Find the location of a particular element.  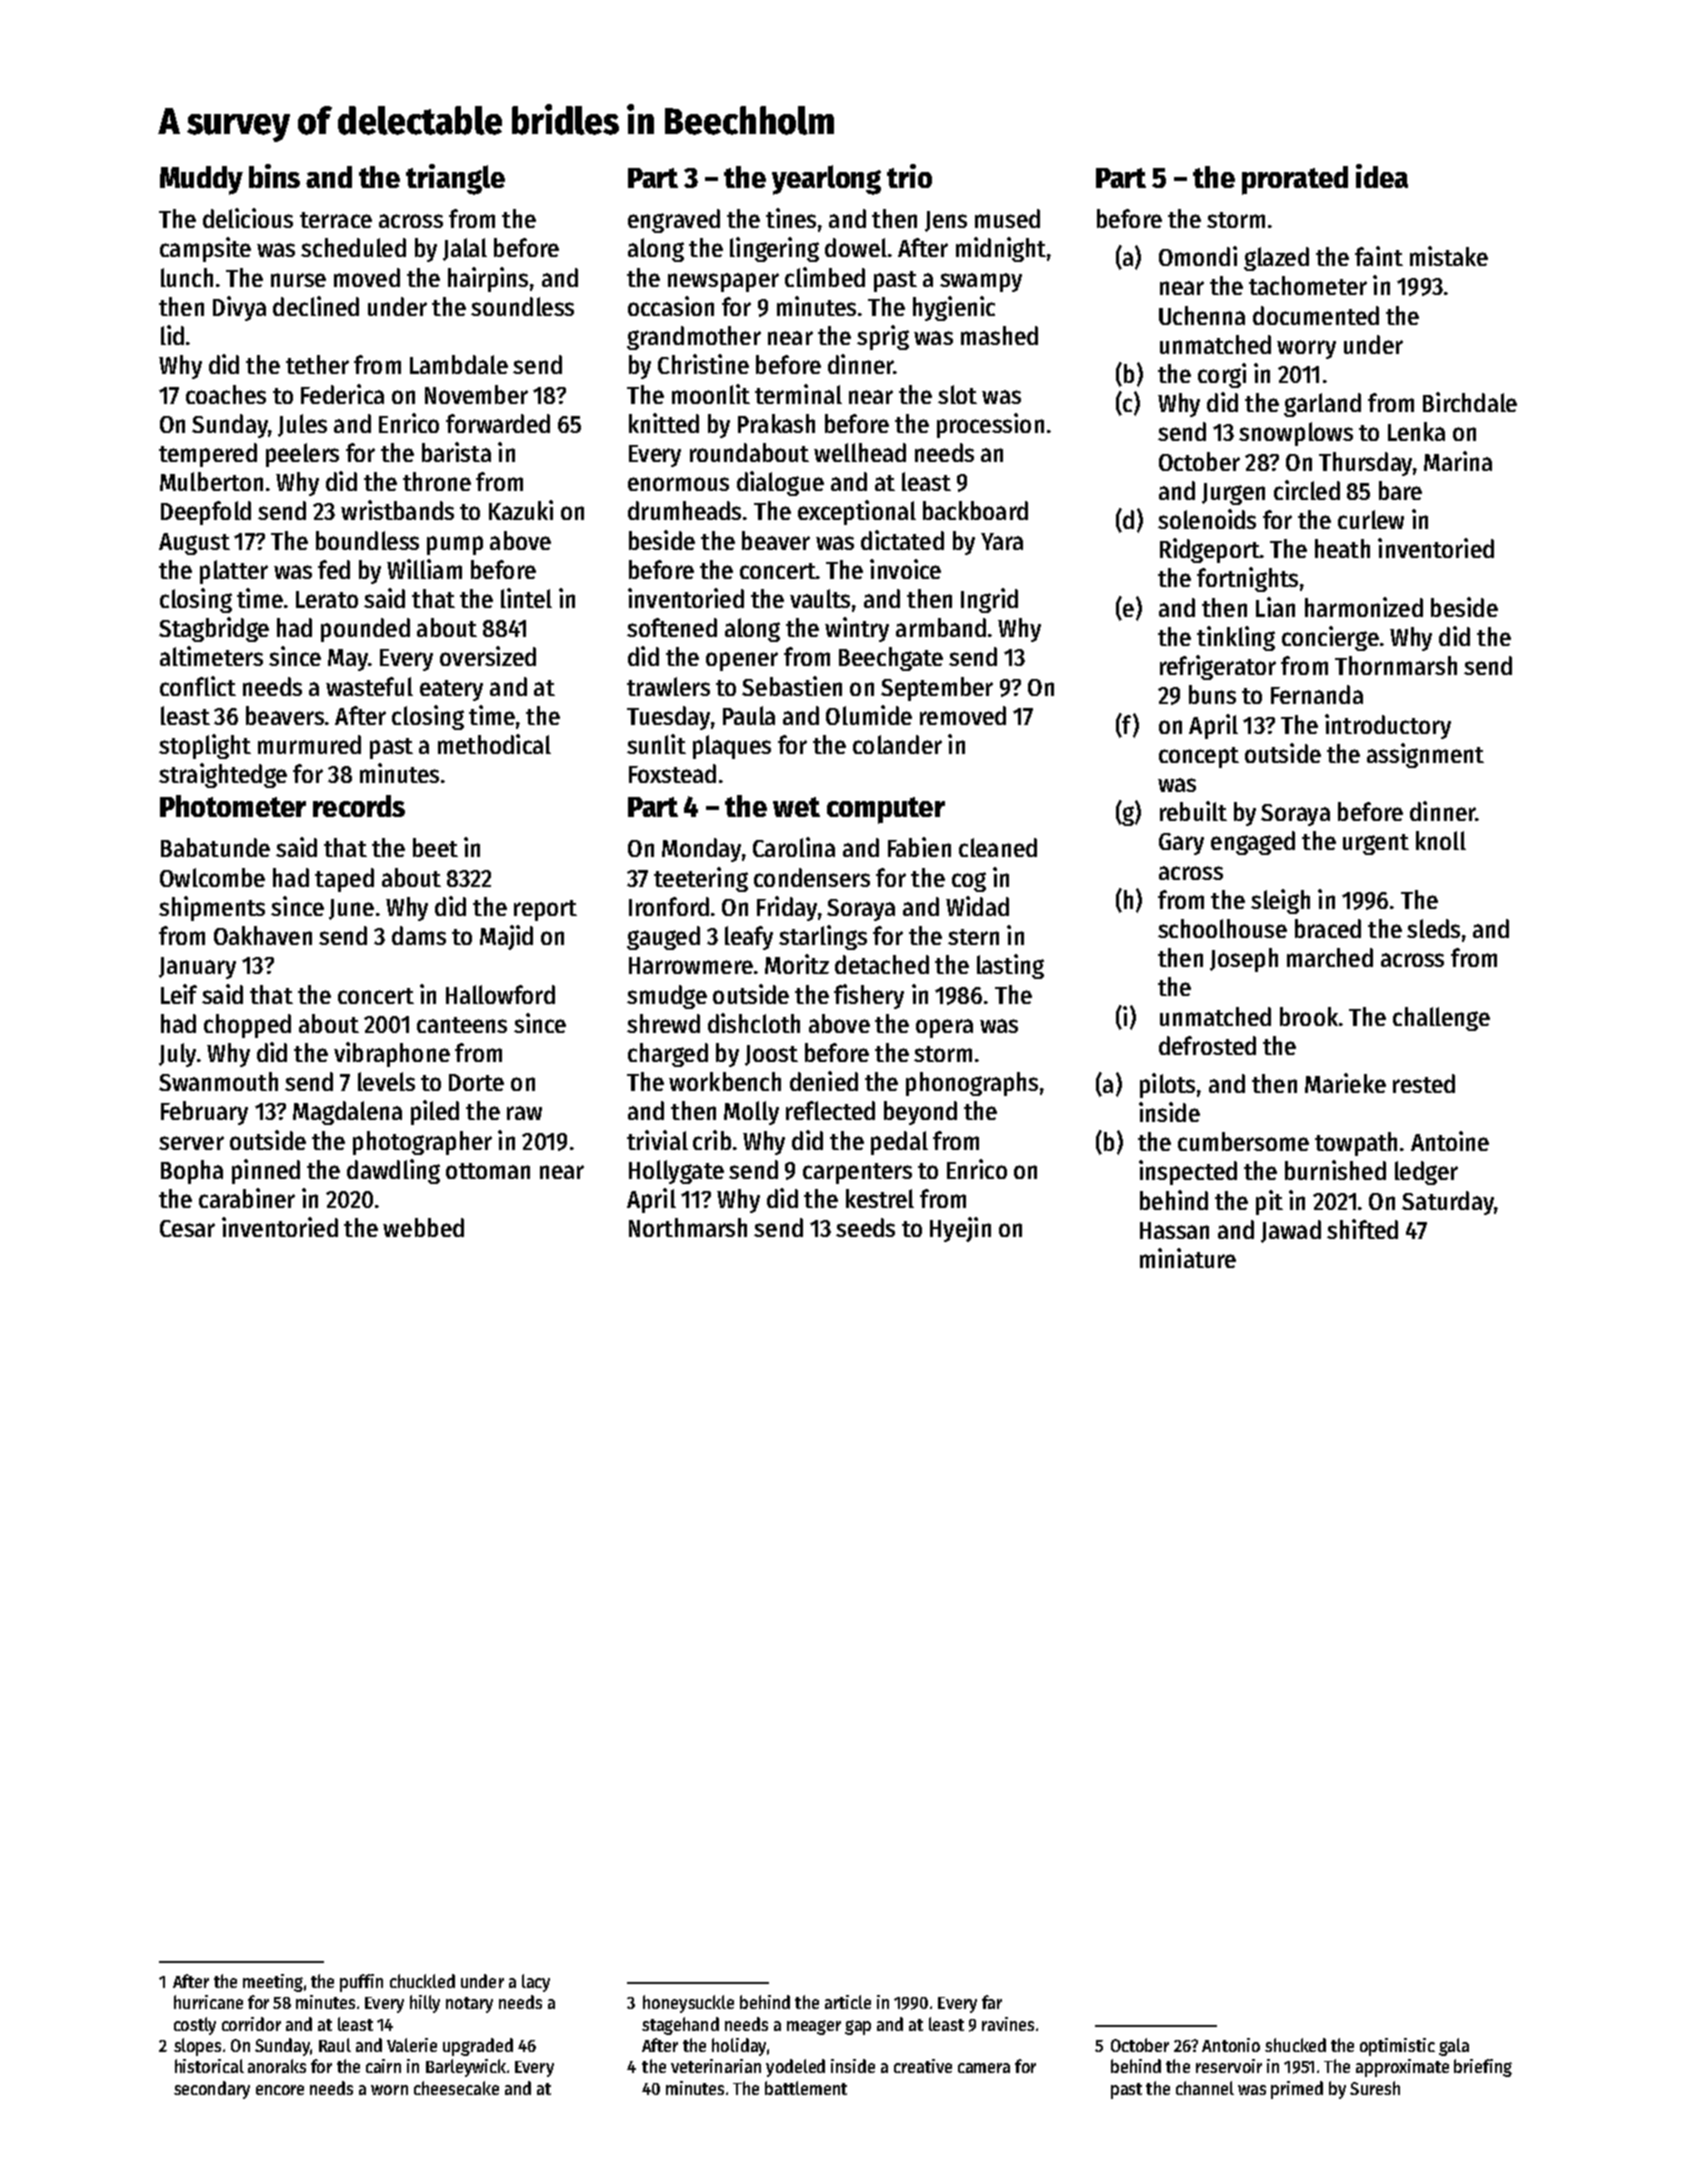

assignment is located at coordinates (1425, 755).
